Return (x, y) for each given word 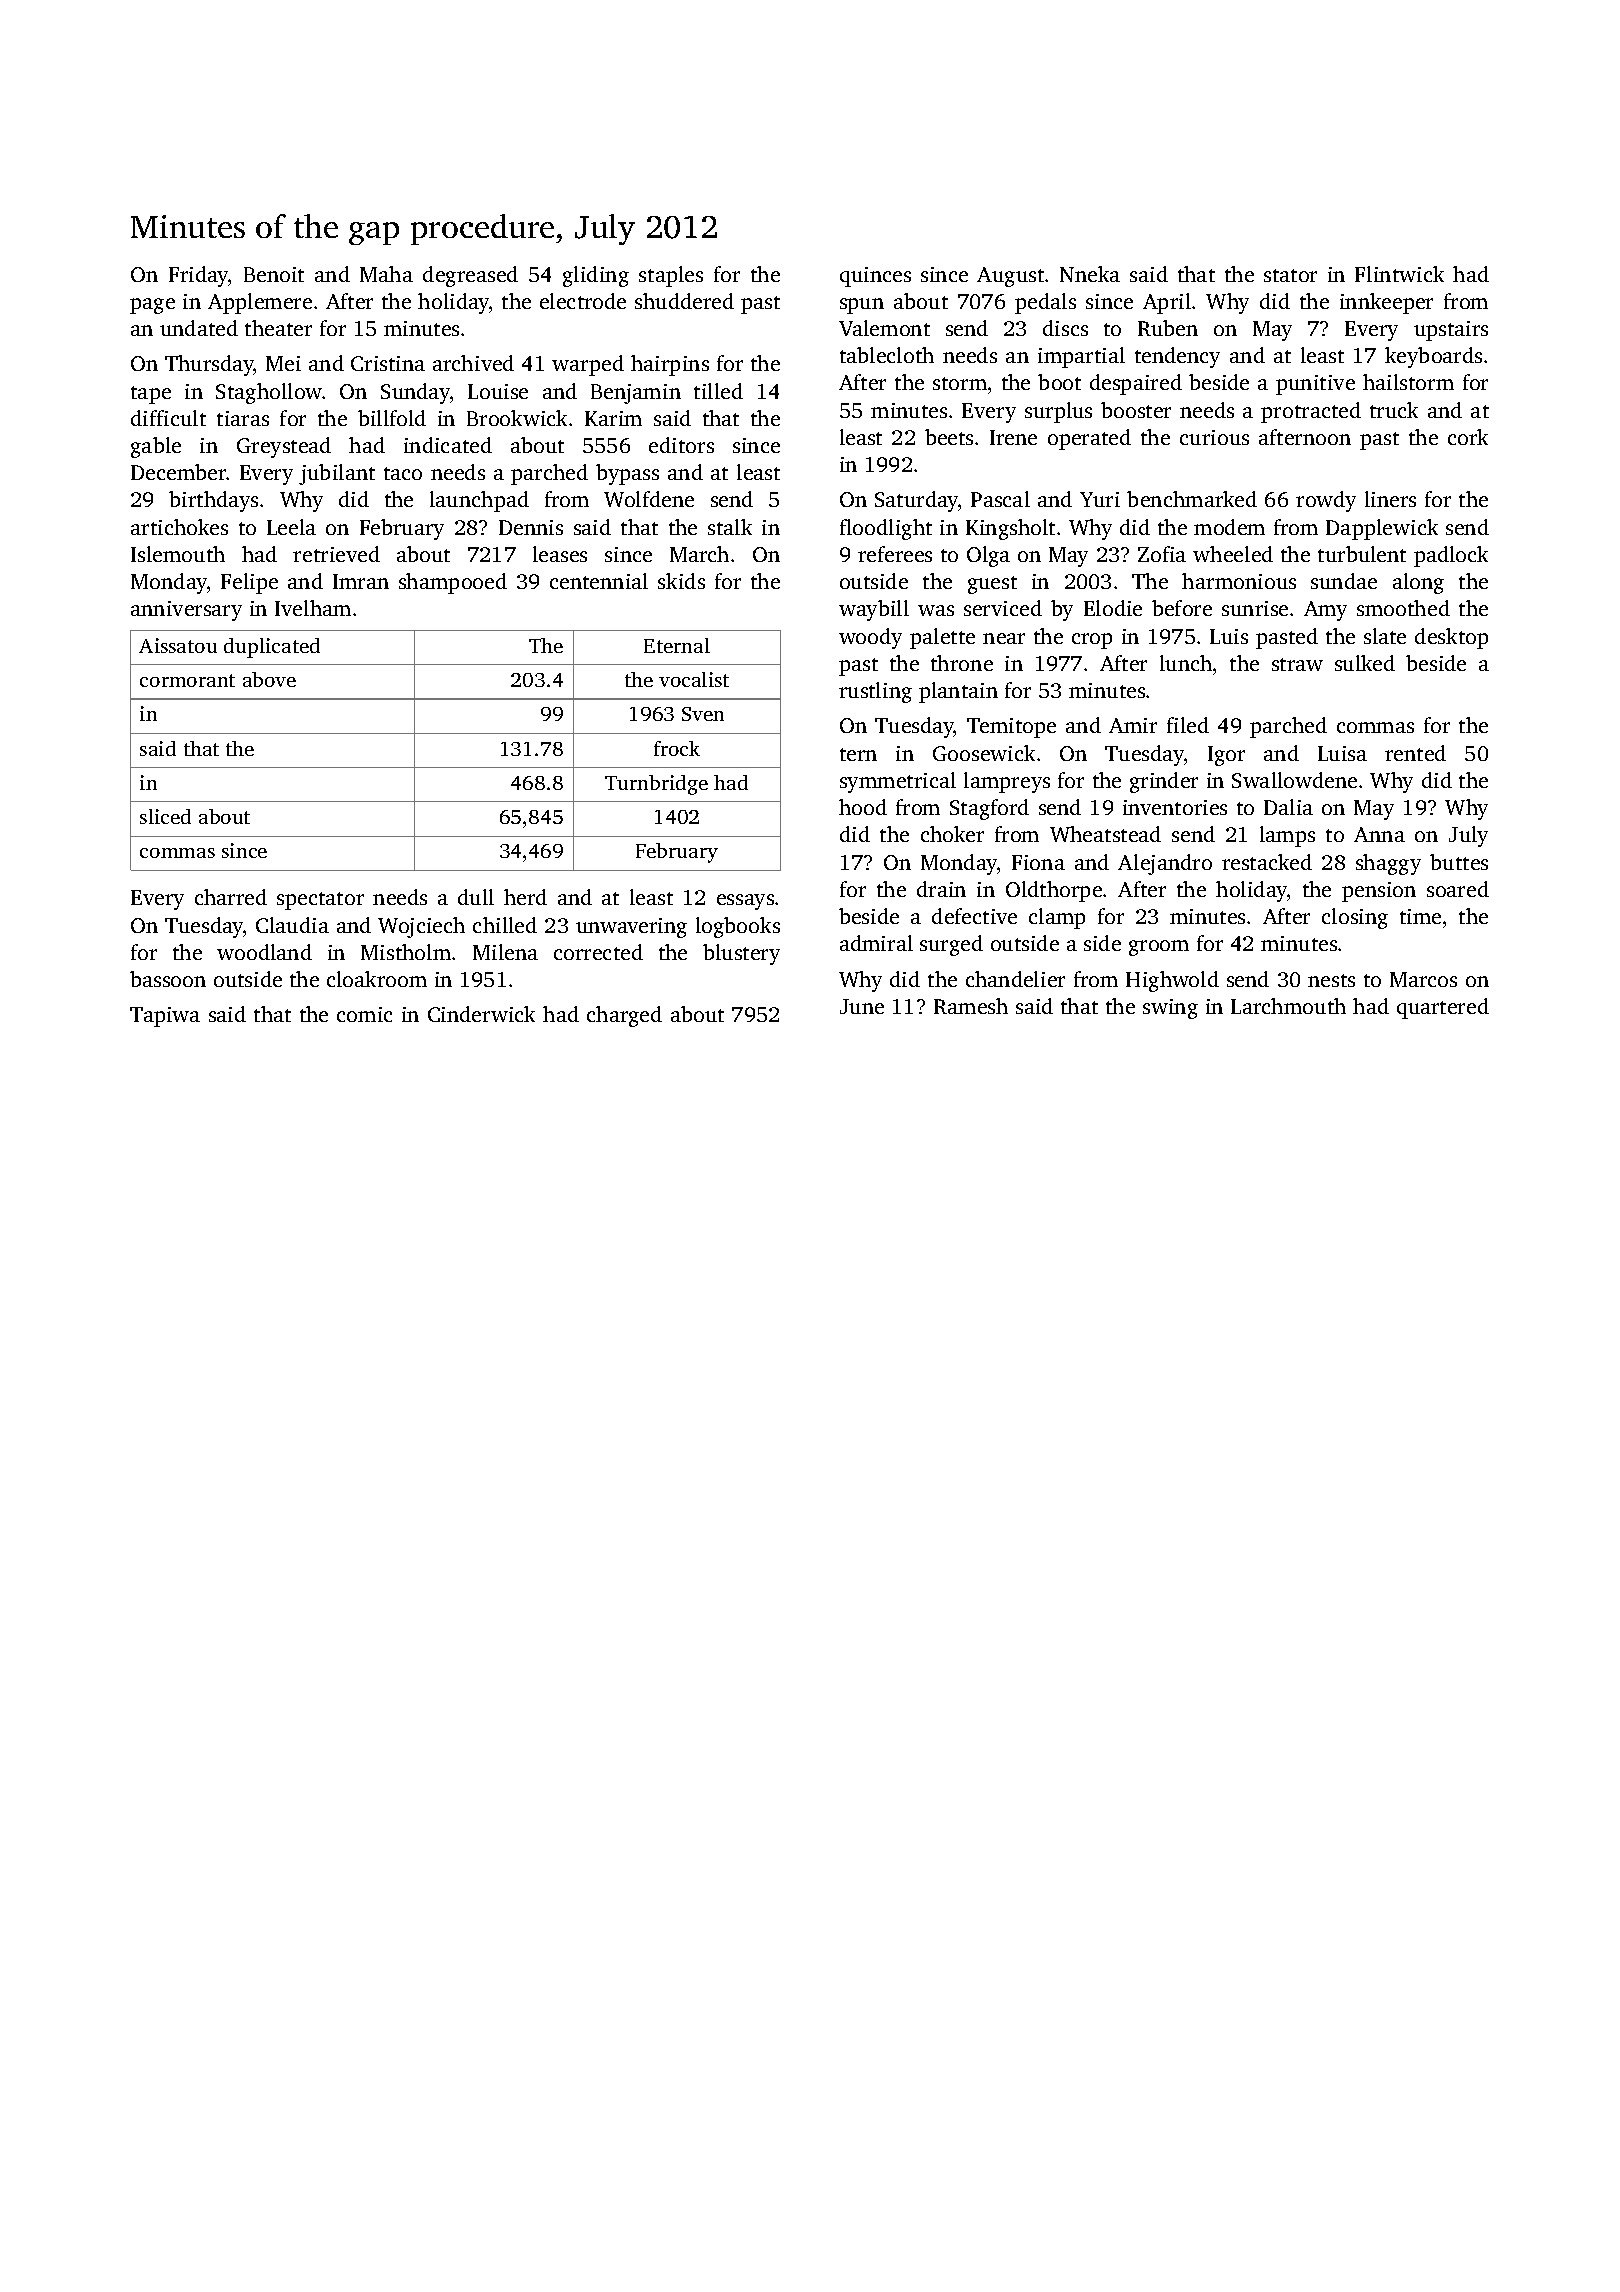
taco (403, 473)
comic (364, 1014)
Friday (199, 276)
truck (1394, 410)
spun (862, 306)
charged (624, 1016)
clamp (1057, 918)
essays (745, 902)
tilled (718, 391)
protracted (1311, 412)
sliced (165, 816)
